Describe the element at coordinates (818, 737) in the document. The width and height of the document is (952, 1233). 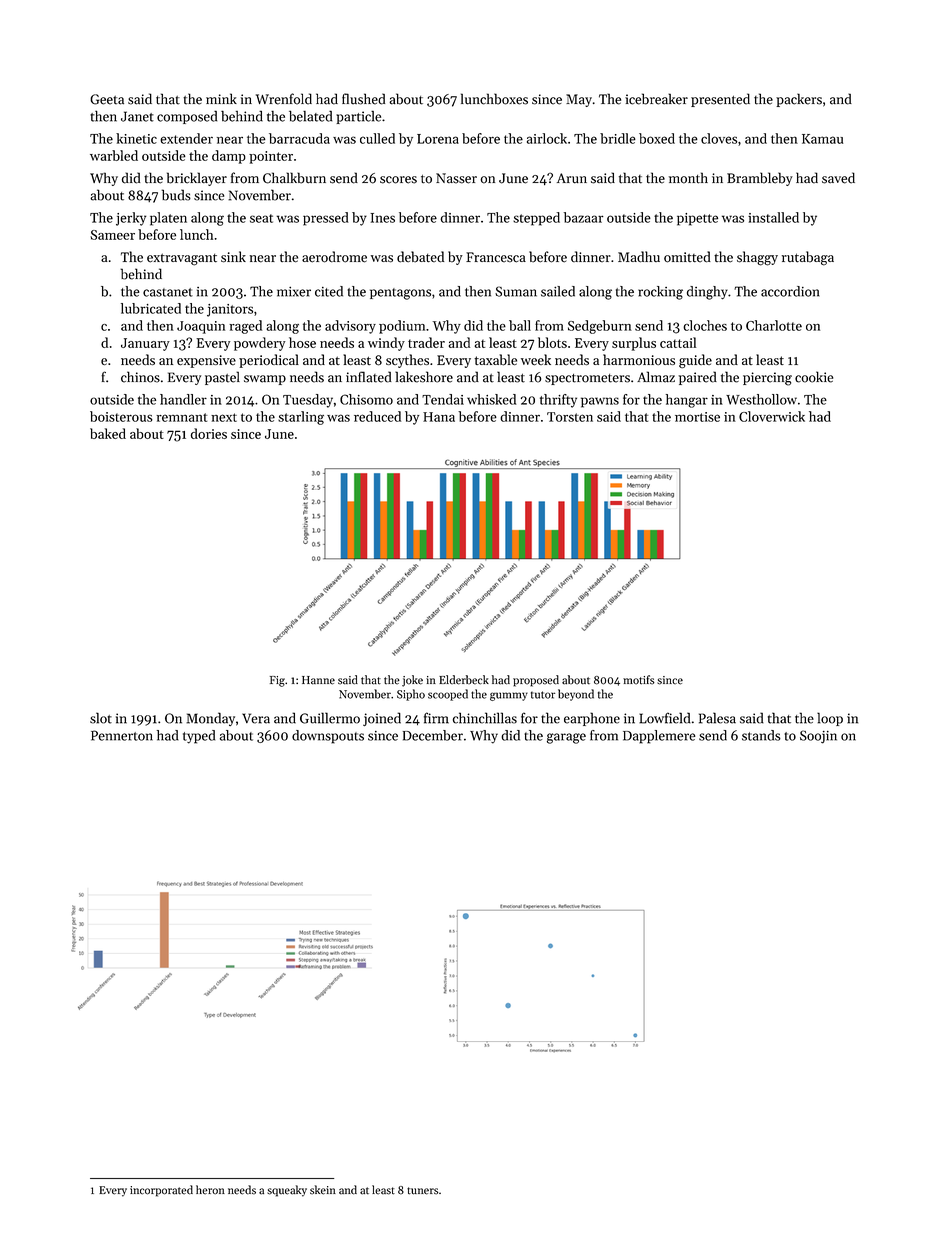
I see `Soojin` at that location.
